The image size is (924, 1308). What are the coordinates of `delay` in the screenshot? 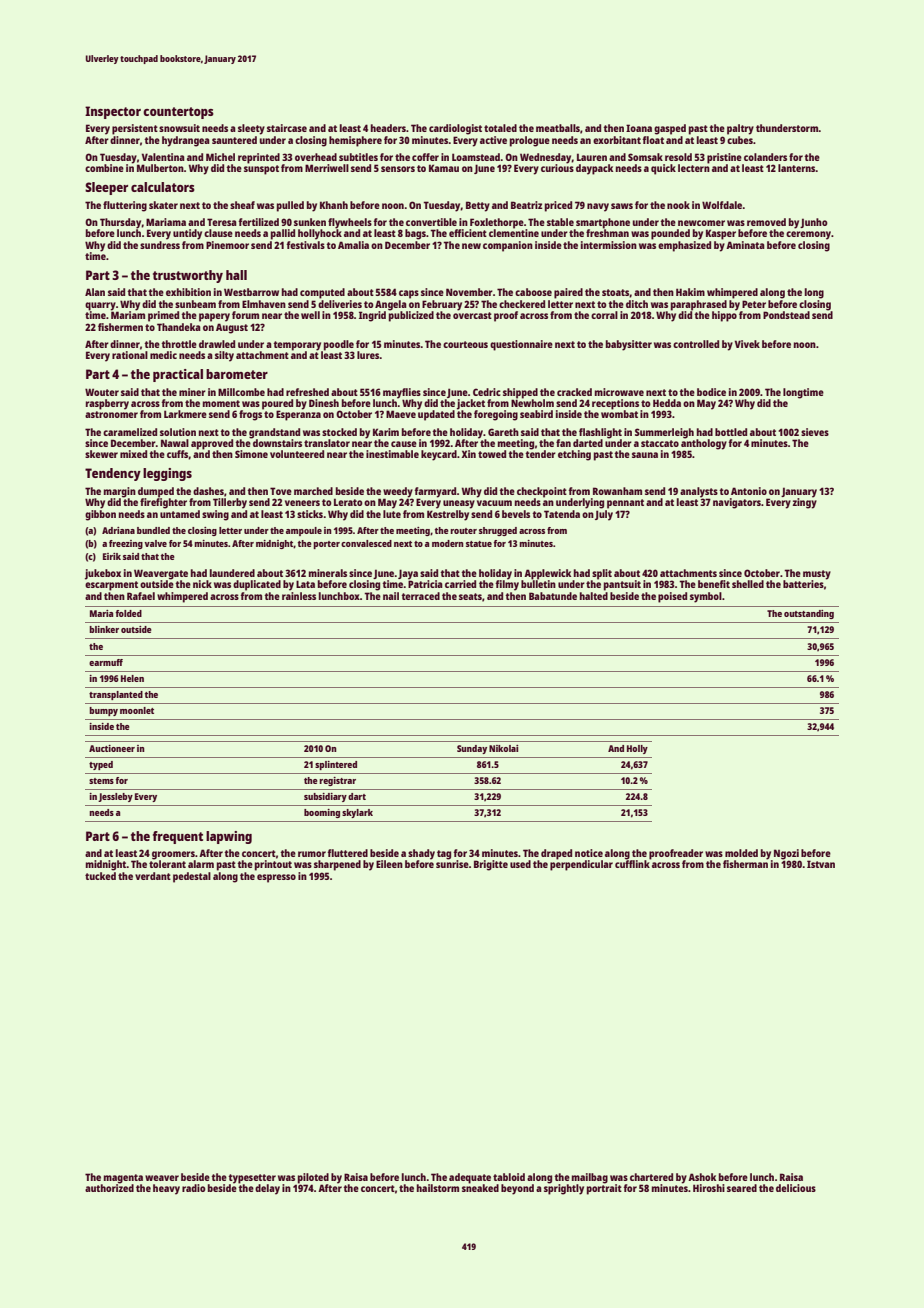 It's located at (267, 1189).
